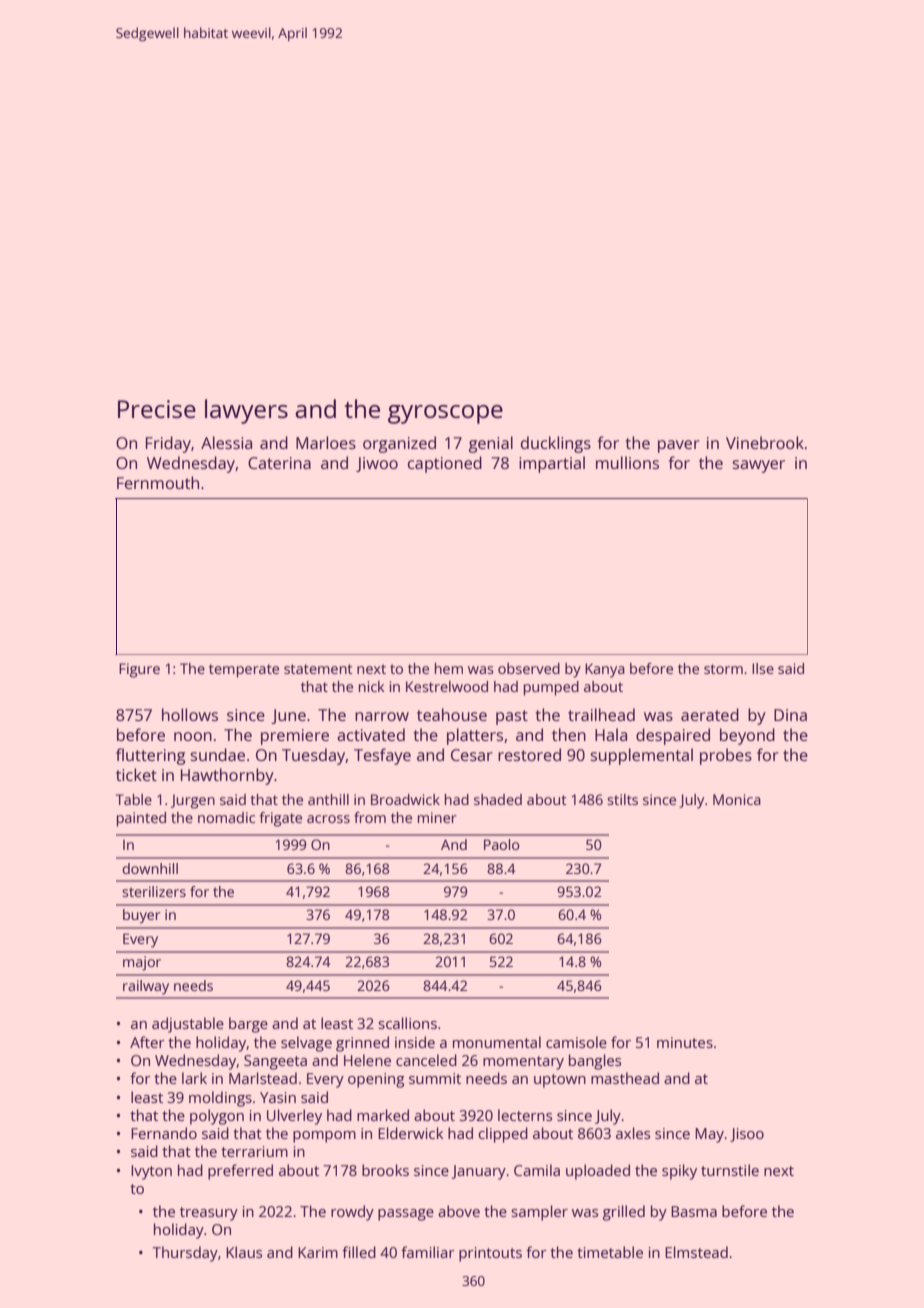 This screenshot has height=1308, width=924. What do you see at coordinates (314, 756) in the screenshot?
I see `Tuesday` at bounding box center [314, 756].
